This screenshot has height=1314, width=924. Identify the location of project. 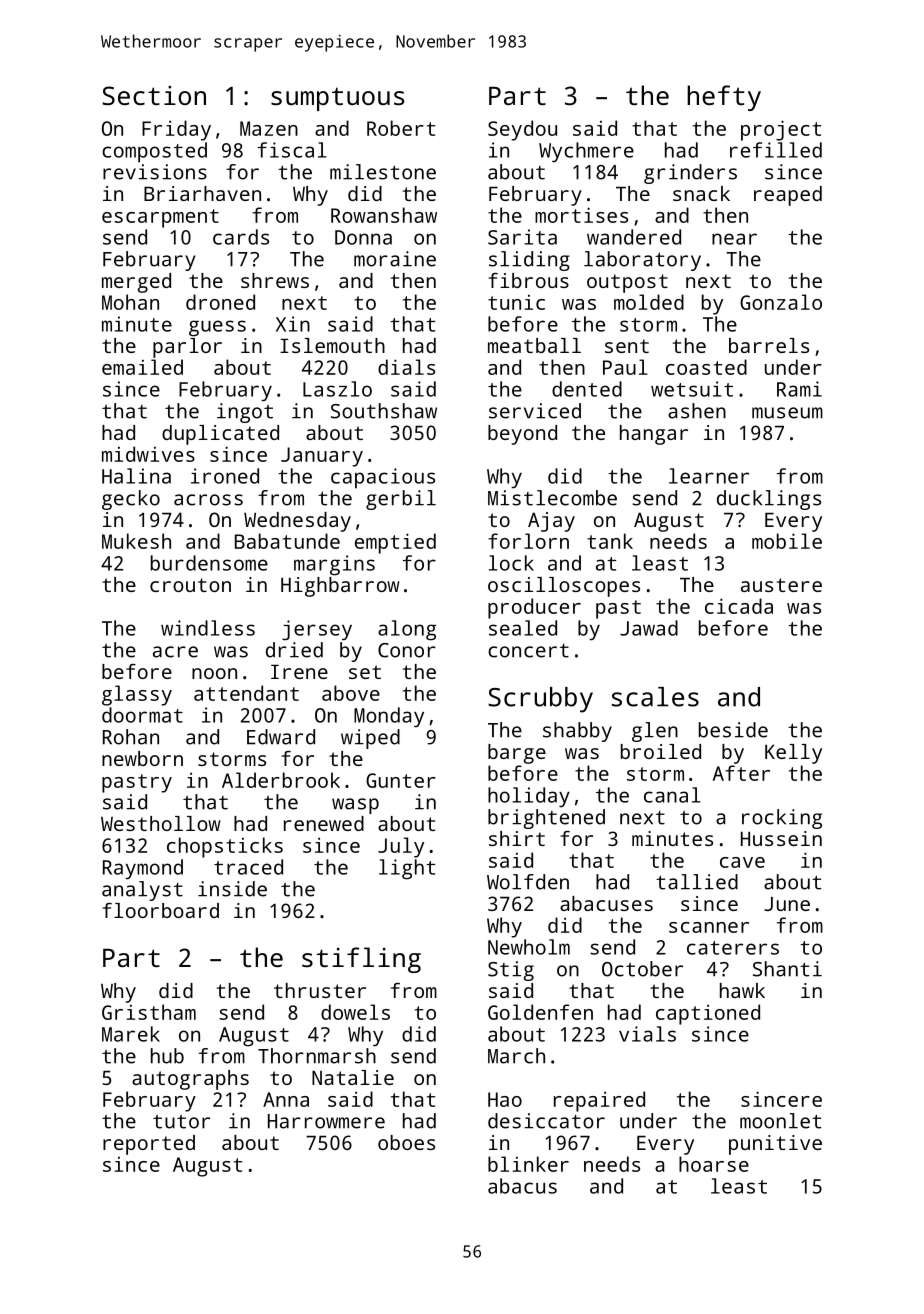
(781, 130).
